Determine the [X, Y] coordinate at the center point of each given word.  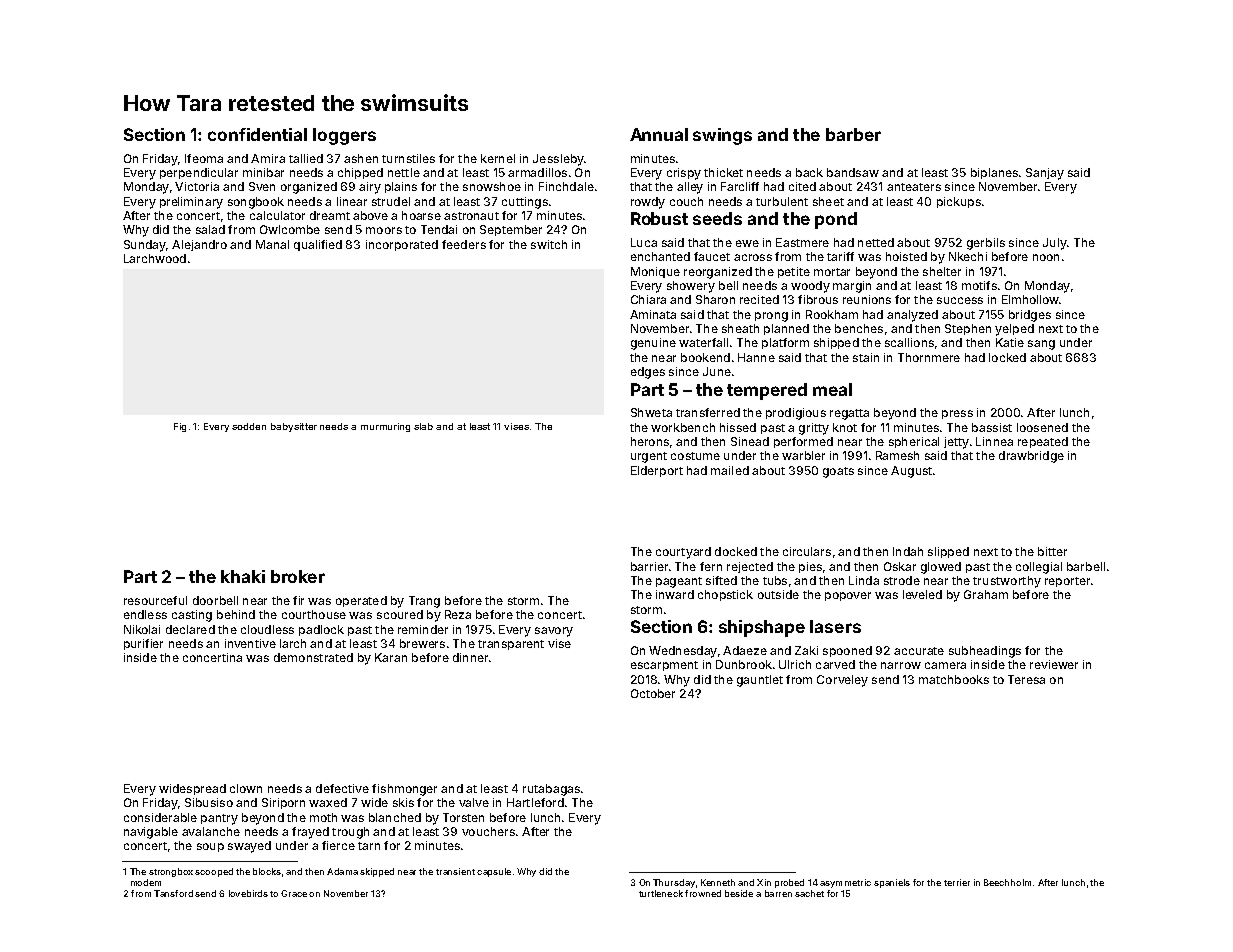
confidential [257, 134]
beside [739, 893]
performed [803, 442]
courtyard [683, 553]
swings [722, 136]
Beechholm [1007, 882]
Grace [294, 893]
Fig [180, 427]
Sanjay [1045, 174]
